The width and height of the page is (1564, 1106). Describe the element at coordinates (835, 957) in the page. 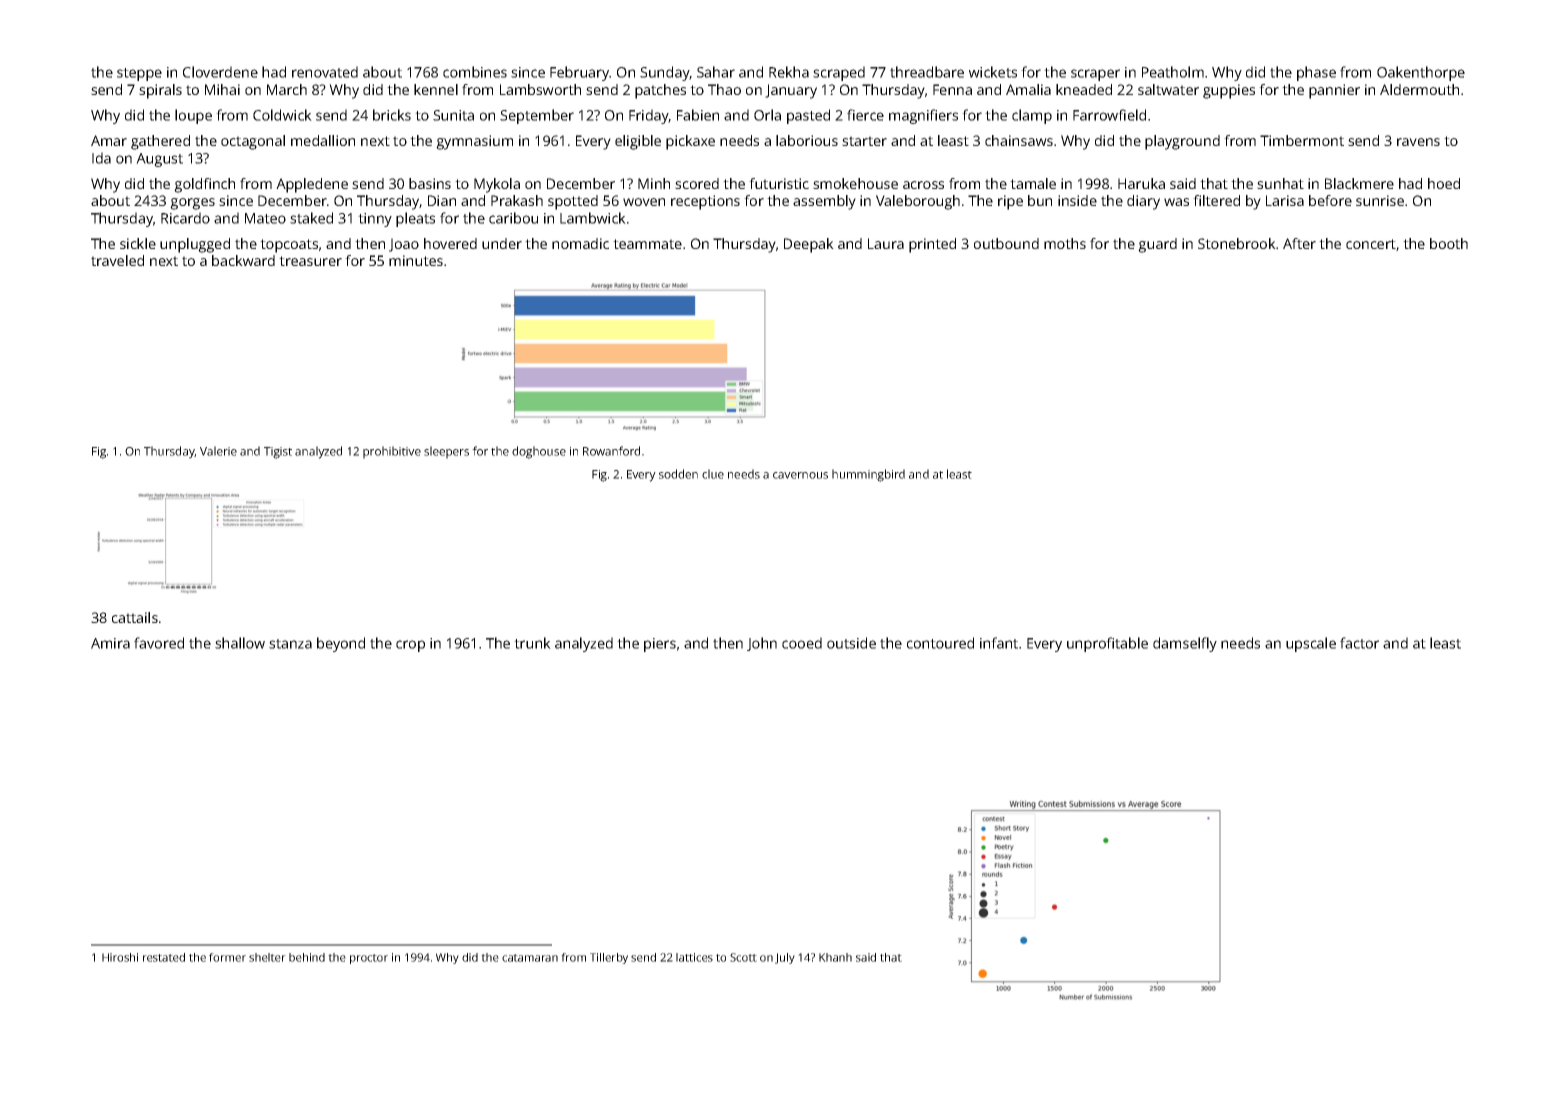

I see `Khanh` at that location.
